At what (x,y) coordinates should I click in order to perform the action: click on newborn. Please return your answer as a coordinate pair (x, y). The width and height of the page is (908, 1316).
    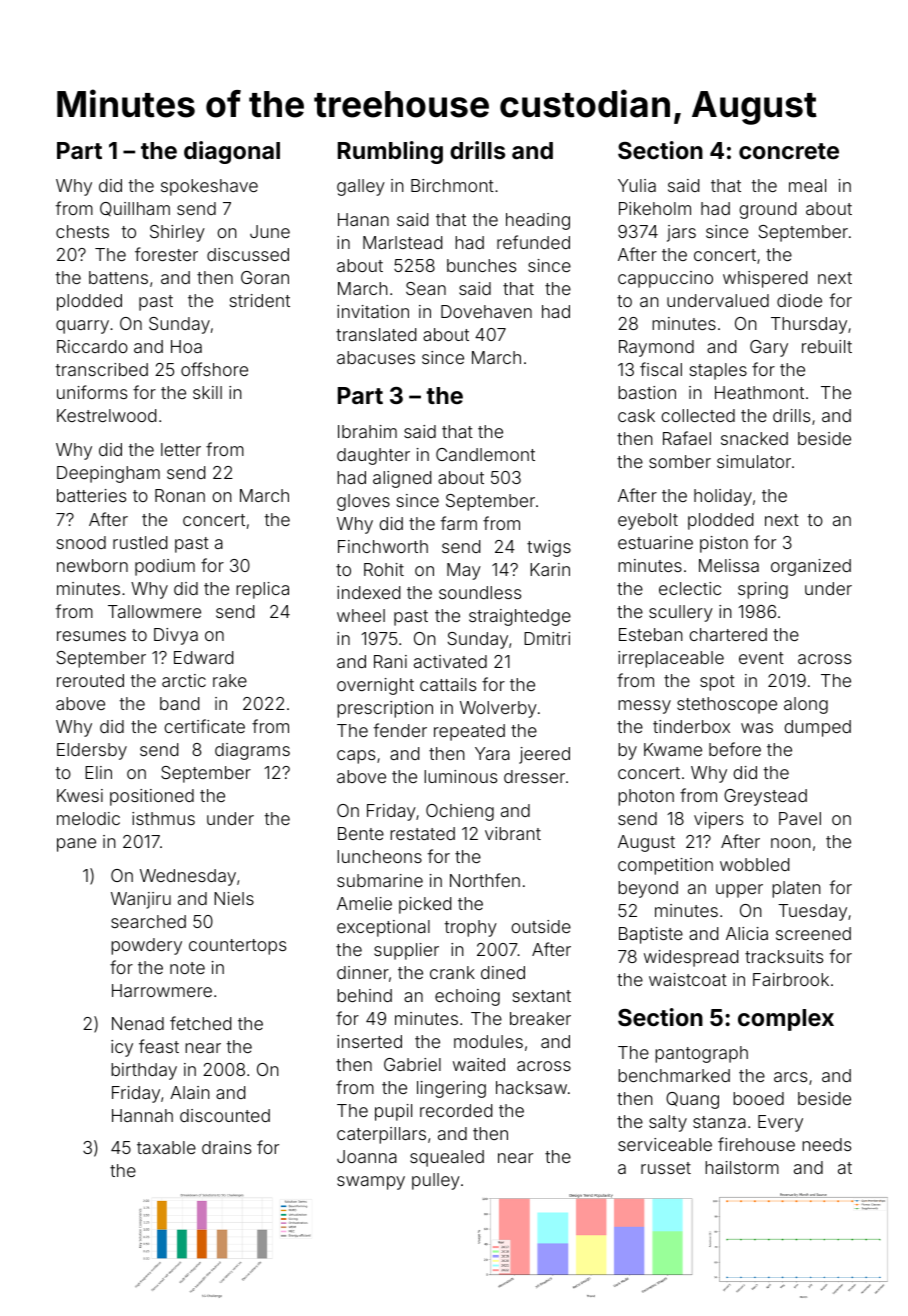
    Looking at the image, I should click on (92, 565).
